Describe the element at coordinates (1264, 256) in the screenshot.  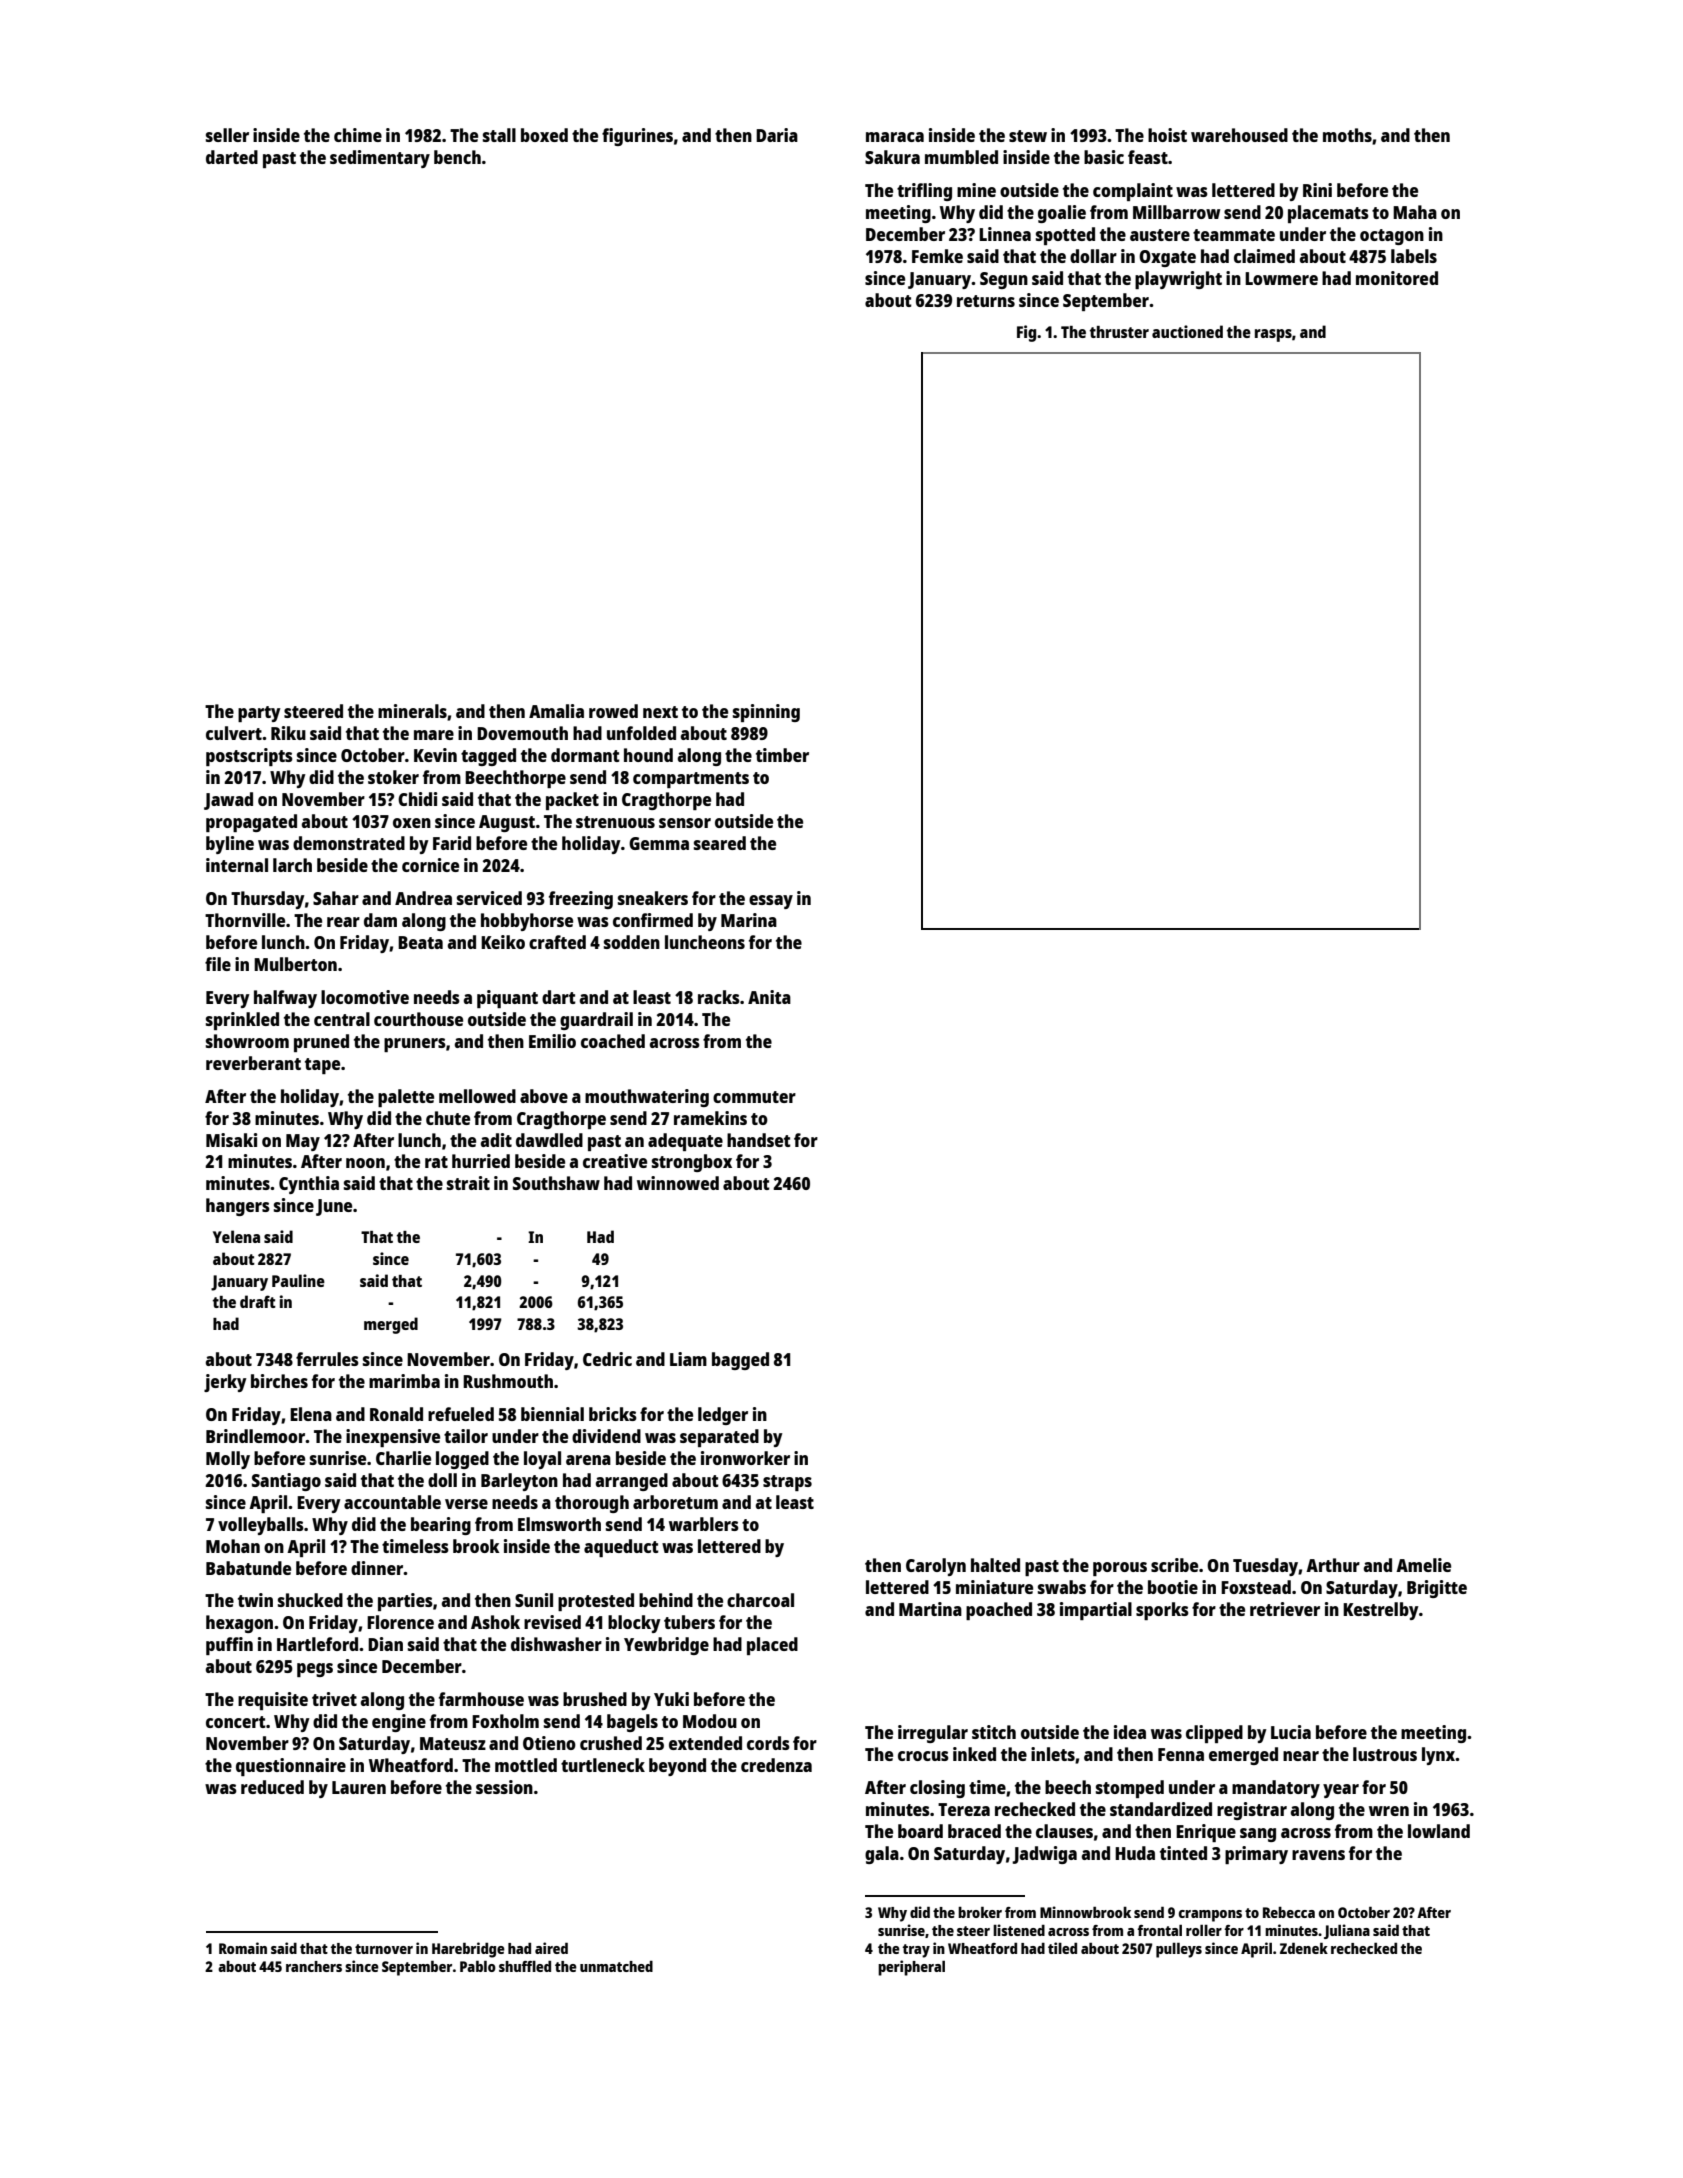
I see `claimed` at that location.
